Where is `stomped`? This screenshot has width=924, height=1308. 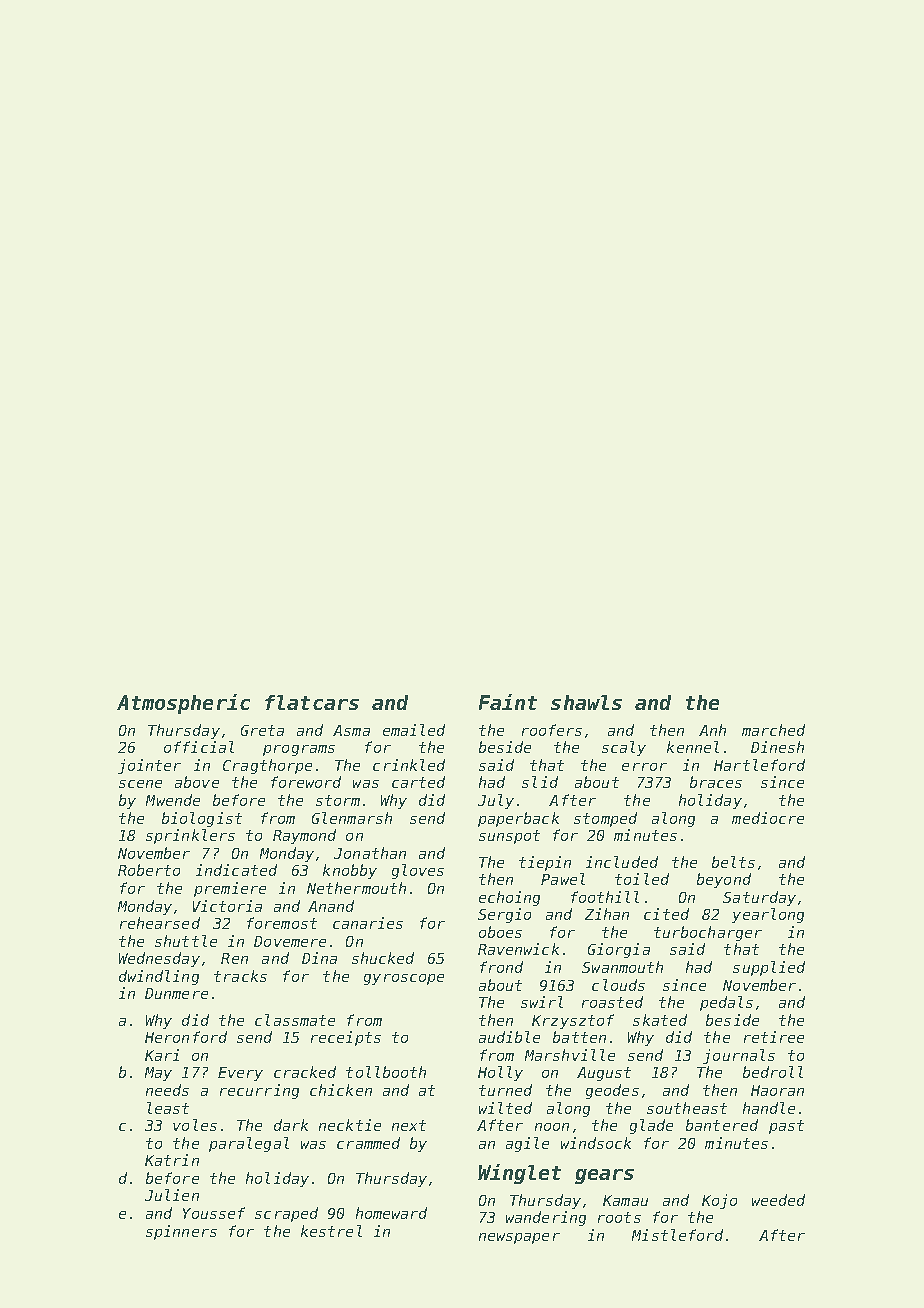
stomped is located at coordinates (605, 819).
